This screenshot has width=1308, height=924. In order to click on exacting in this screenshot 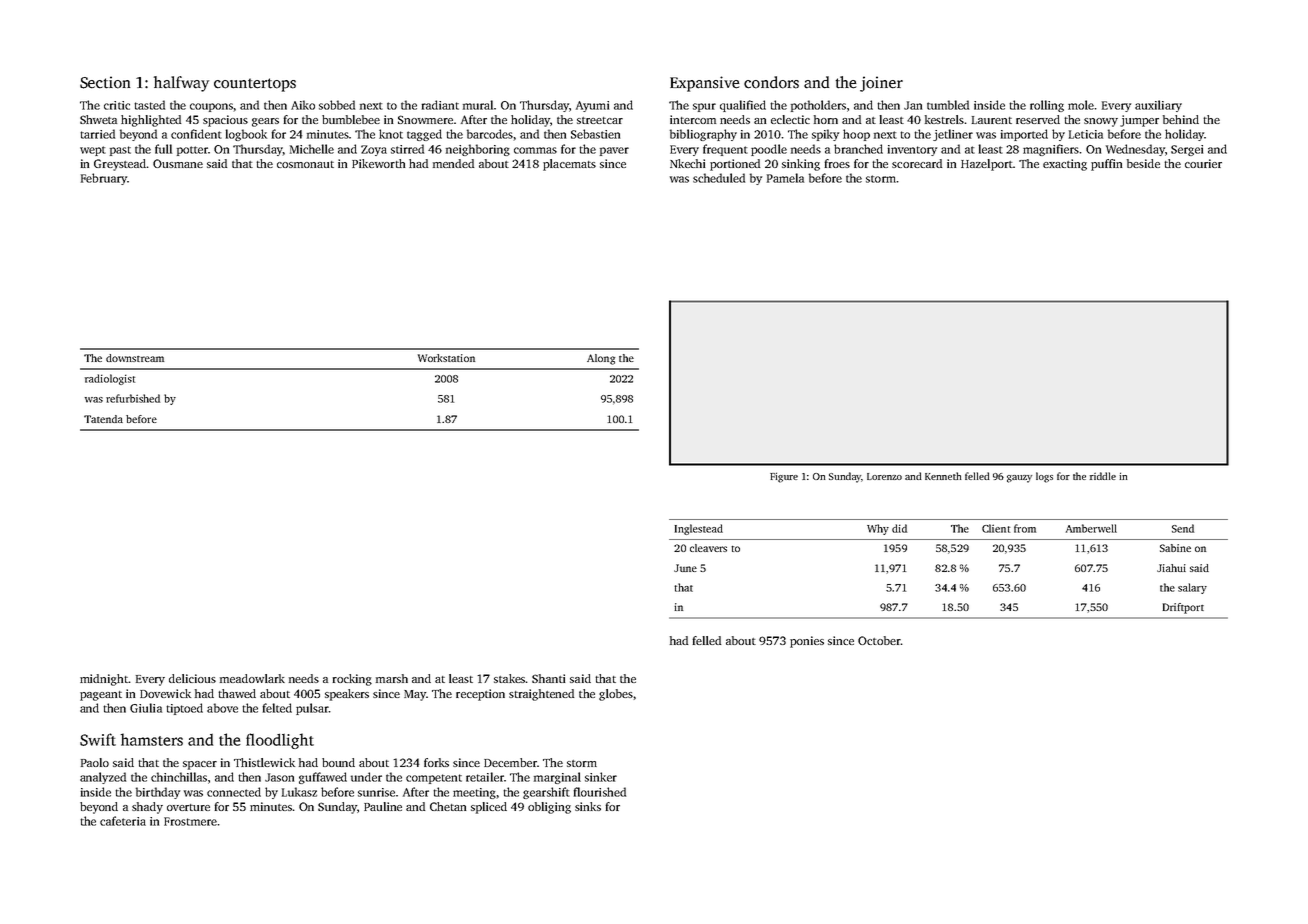, I will do `click(1065, 165)`.
